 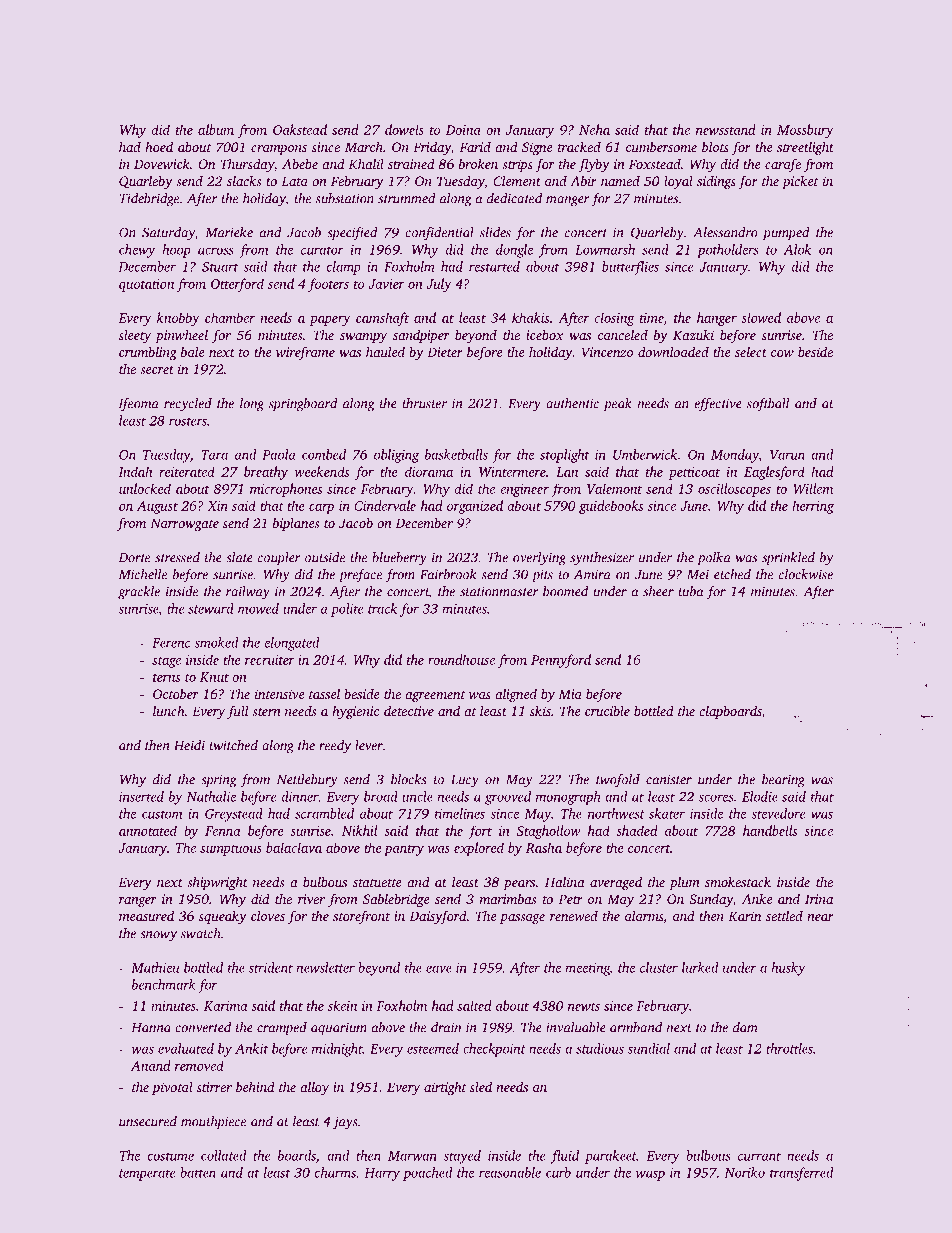 I want to click on clockwise, so click(x=806, y=574).
